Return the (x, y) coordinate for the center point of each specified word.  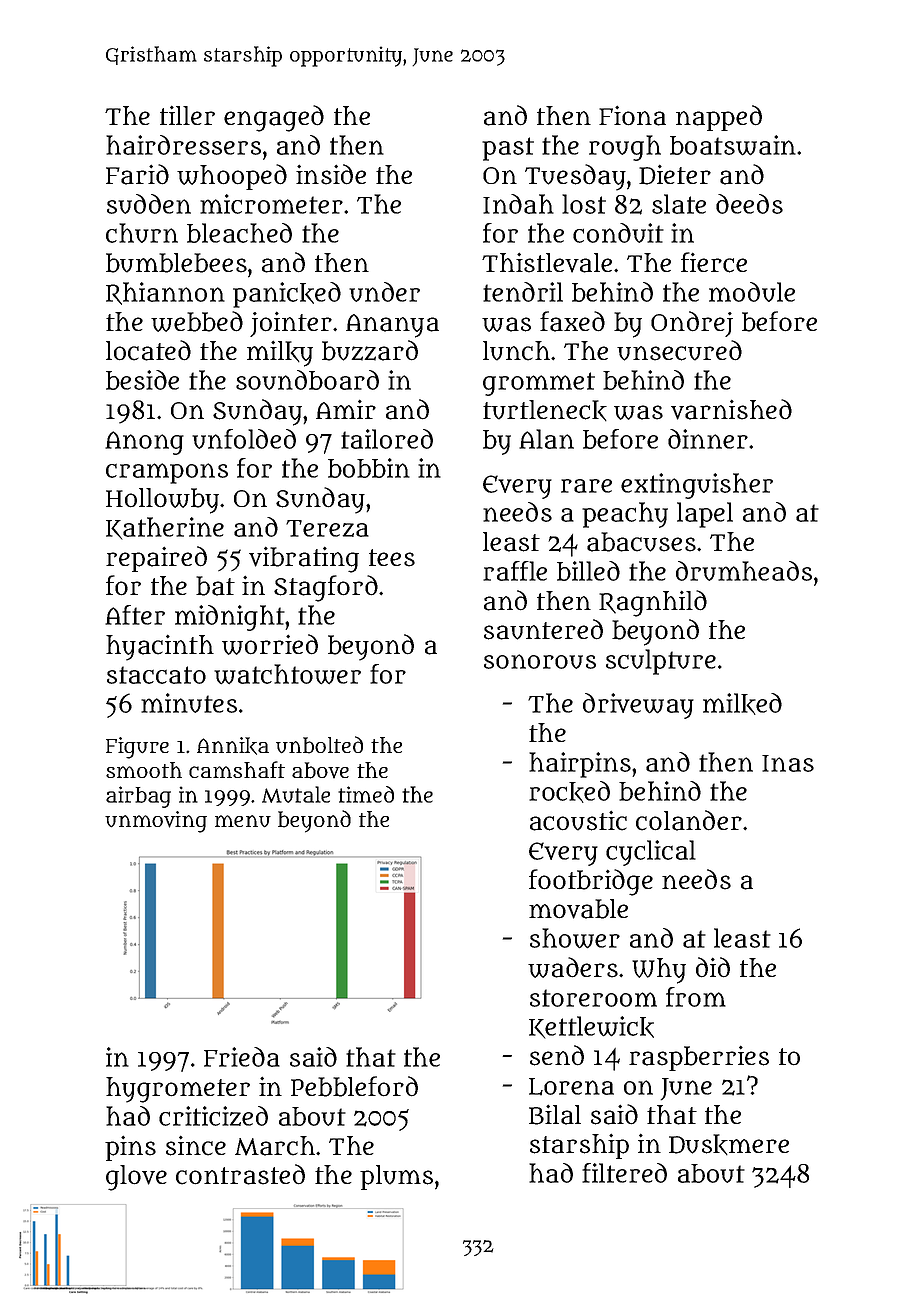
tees (392, 558)
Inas (788, 763)
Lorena (571, 1087)
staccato (156, 675)
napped (719, 118)
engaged (274, 118)
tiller (187, 115)
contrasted (240, 1174)
